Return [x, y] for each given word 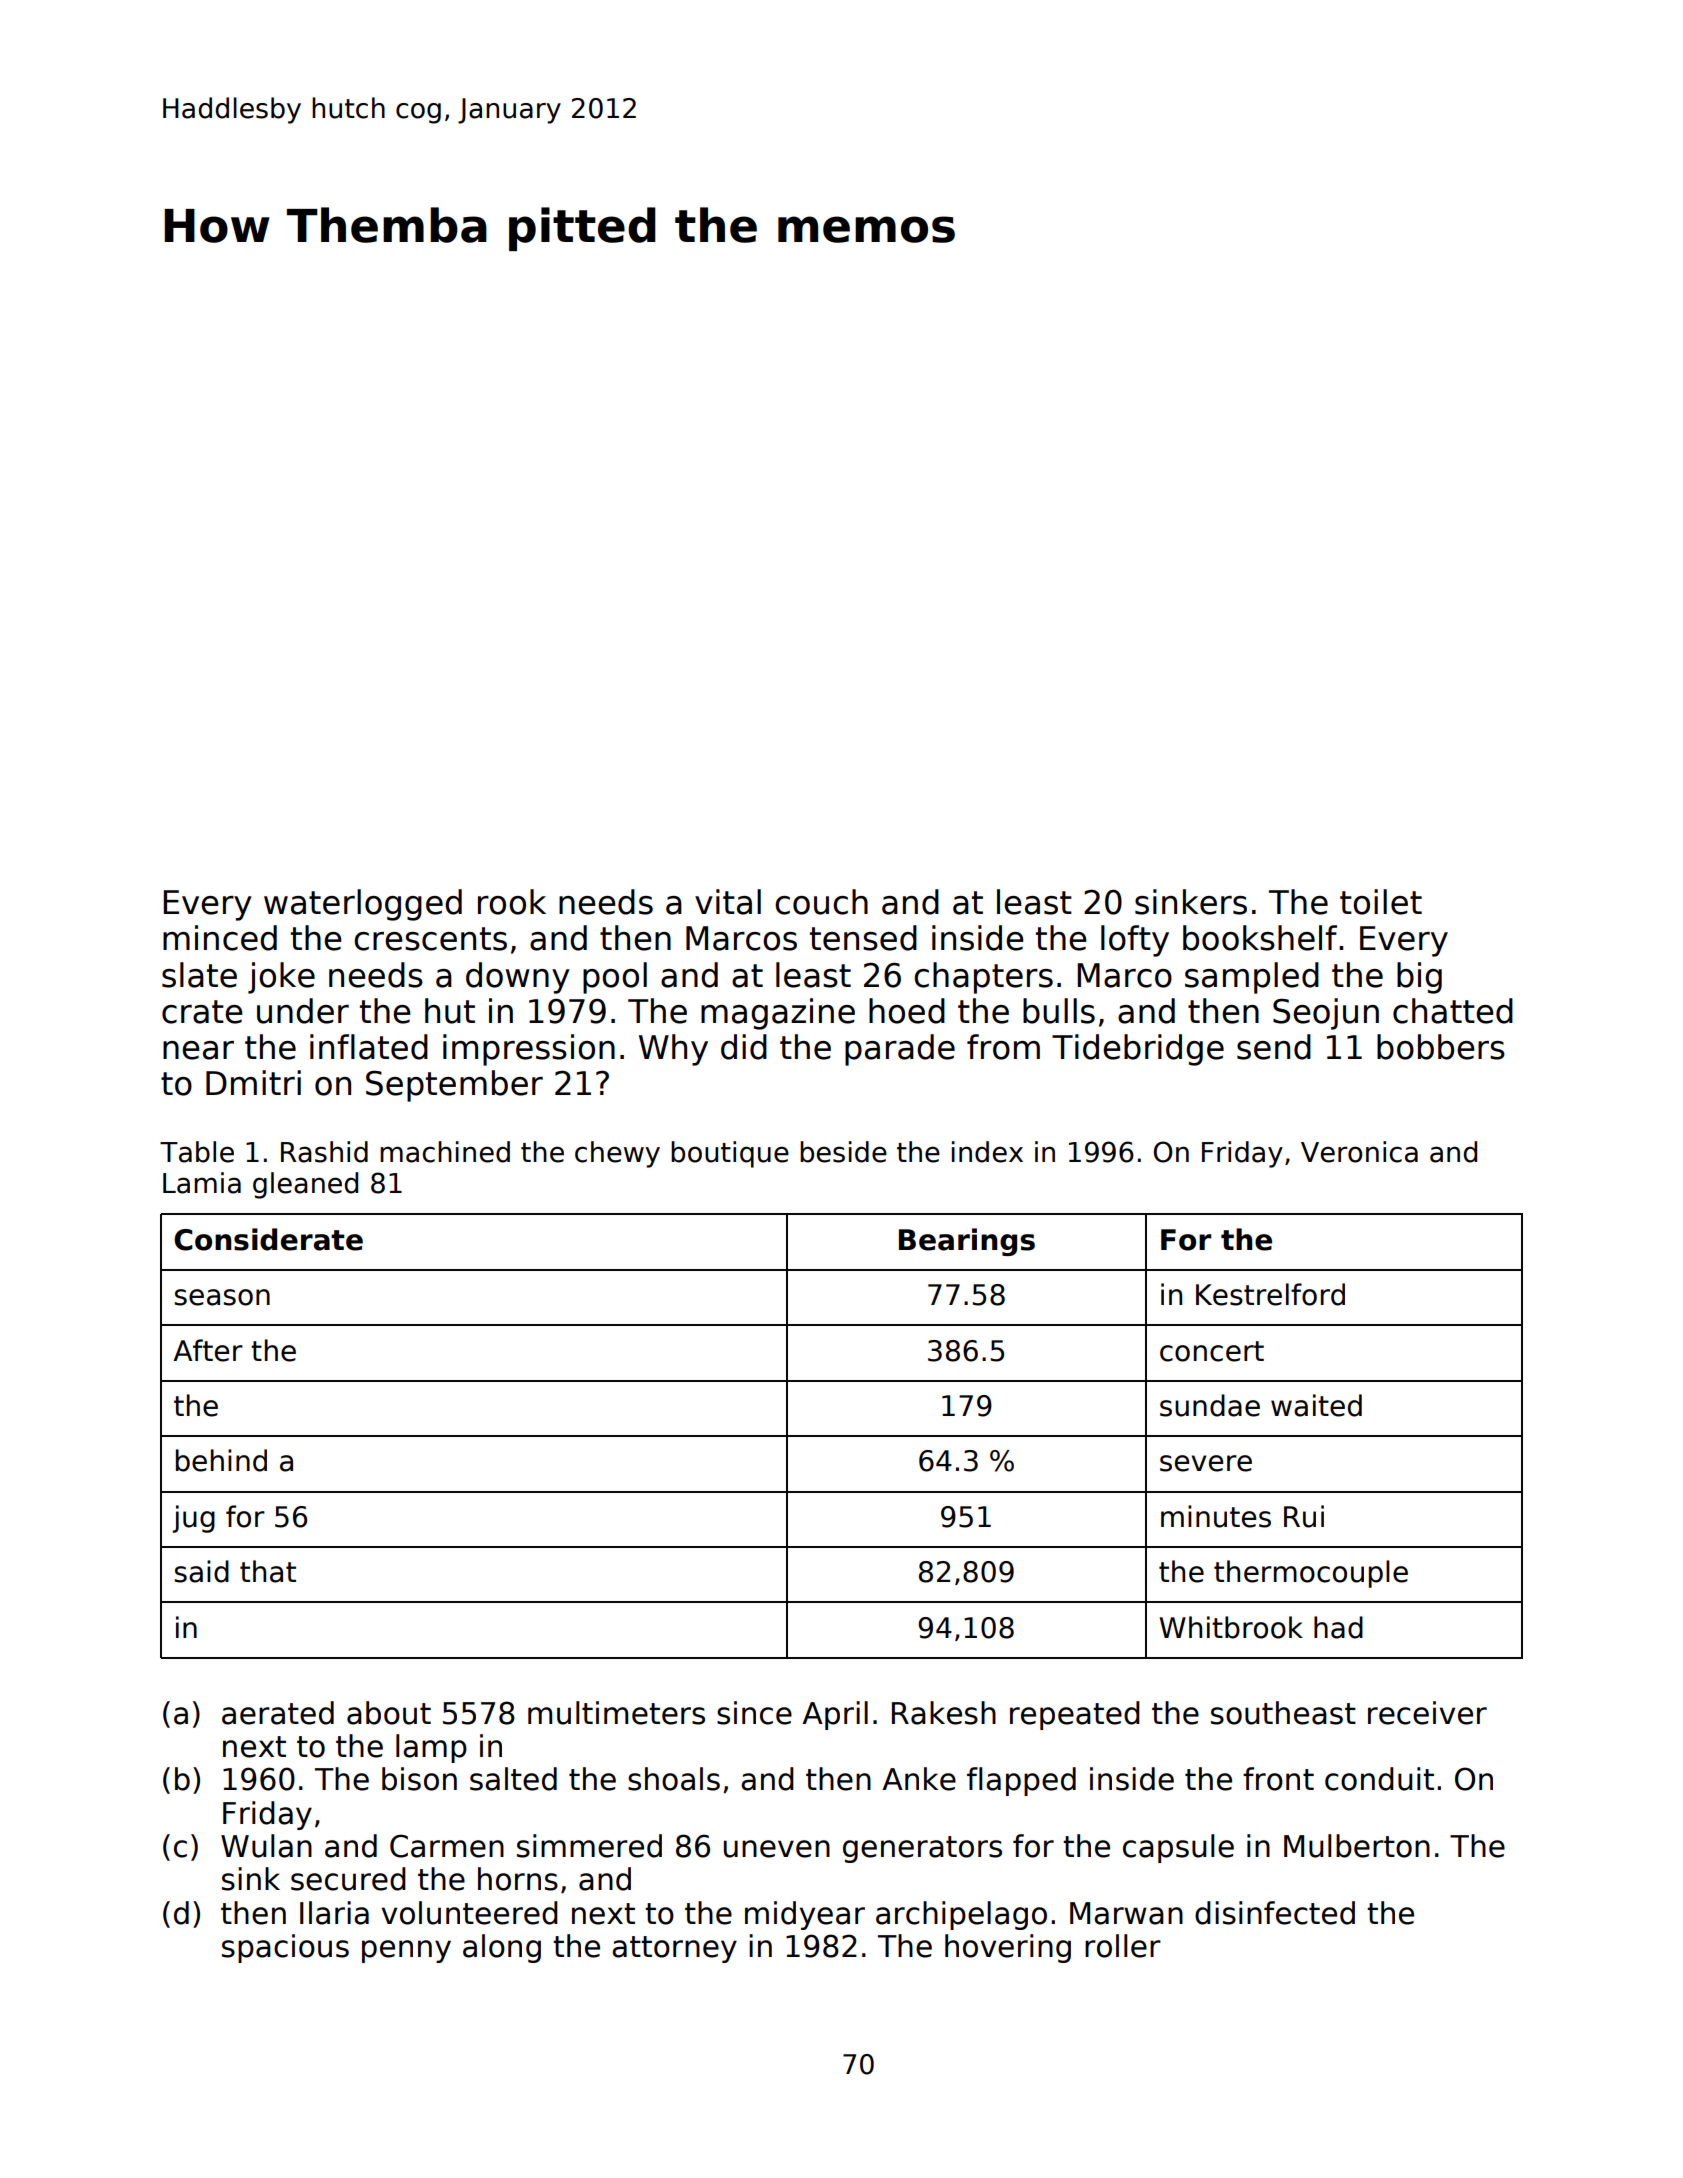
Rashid [324, 1152]
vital [728, 902]
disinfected [1275, 1913]
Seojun [1326, 1014]
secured [348, 1879]
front [1278, 1779]
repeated [1075, 1715]
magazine [778, 1014]
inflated [369, 1047]
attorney [674, 1949]
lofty [1135, 941]
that [268, 1571]
